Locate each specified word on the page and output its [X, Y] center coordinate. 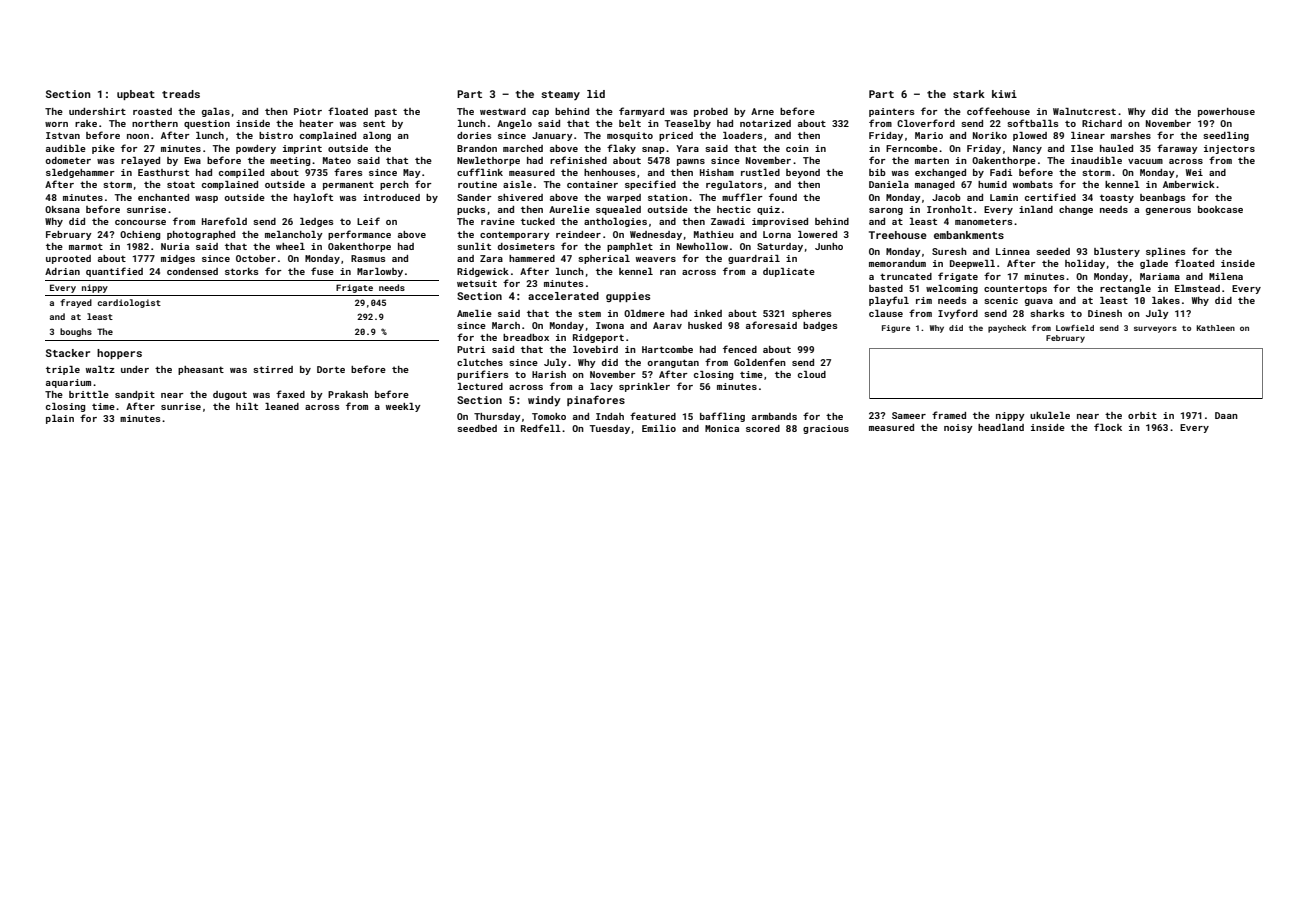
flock [1108, 427]
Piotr [308, 111]
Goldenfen [760, 362]
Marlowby [380, 272]
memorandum [897, 263]
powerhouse [1226, 112]
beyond [803, 173]
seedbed [477, 428]
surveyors [1155, 329]
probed [711, 112]
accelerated [563, 296]
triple [63, 370]
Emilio [659, 428]
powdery [256, 149]
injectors [1229, 149]
